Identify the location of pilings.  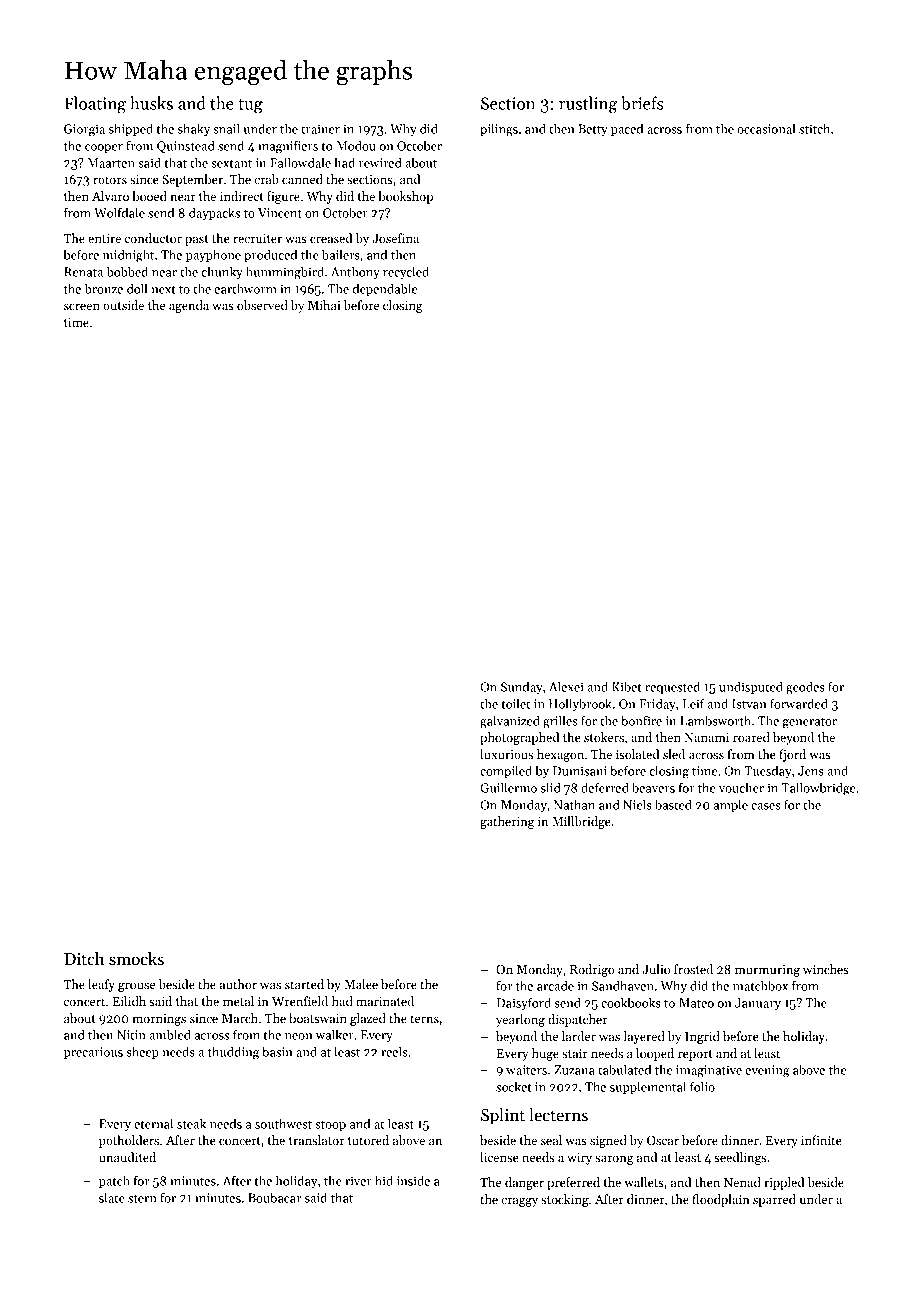
(499, 130).
